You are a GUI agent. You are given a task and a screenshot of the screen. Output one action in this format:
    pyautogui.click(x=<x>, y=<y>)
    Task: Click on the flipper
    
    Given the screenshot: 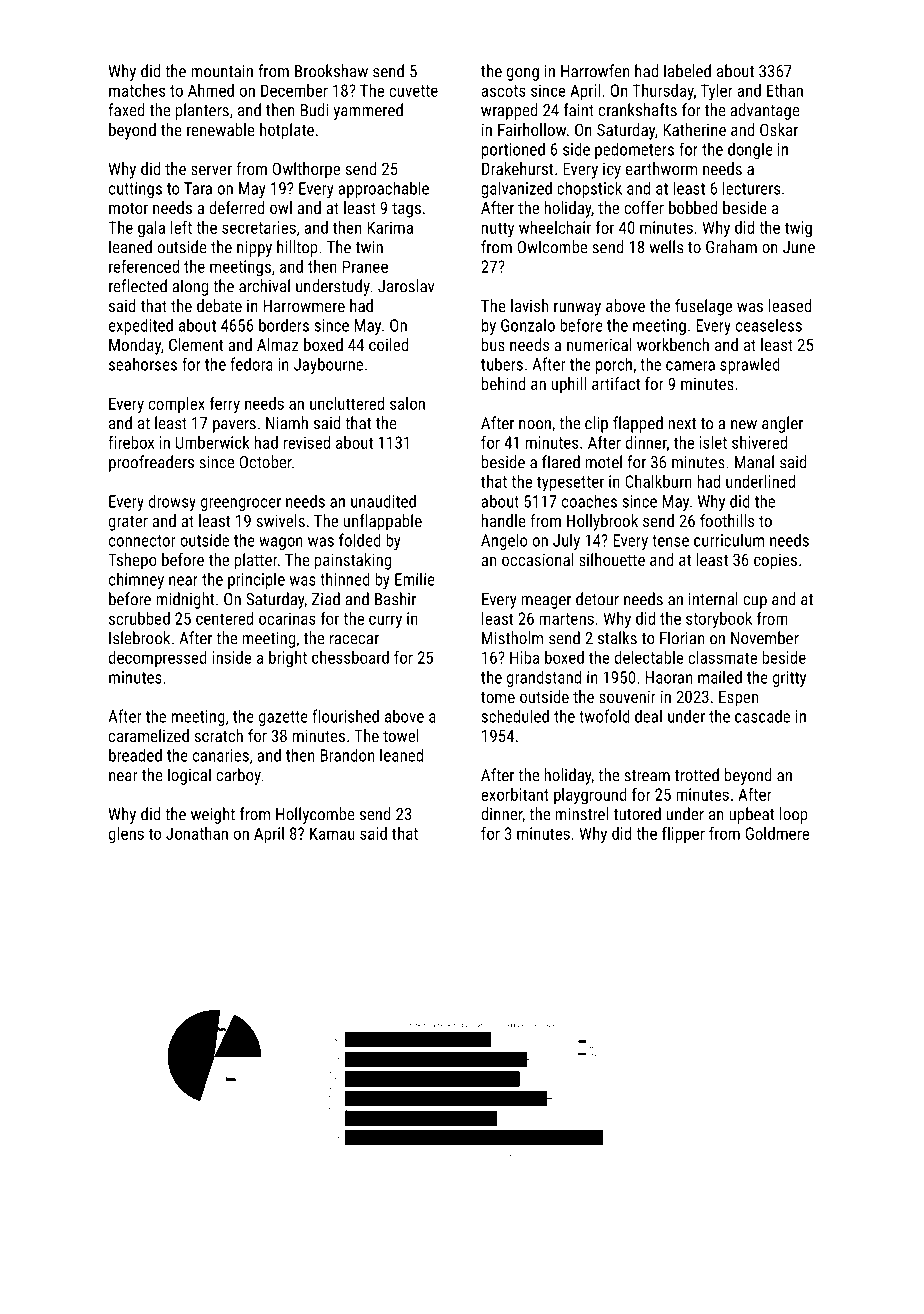 What is the action you would take?
    pyautogui.click(x=683, y=834)
